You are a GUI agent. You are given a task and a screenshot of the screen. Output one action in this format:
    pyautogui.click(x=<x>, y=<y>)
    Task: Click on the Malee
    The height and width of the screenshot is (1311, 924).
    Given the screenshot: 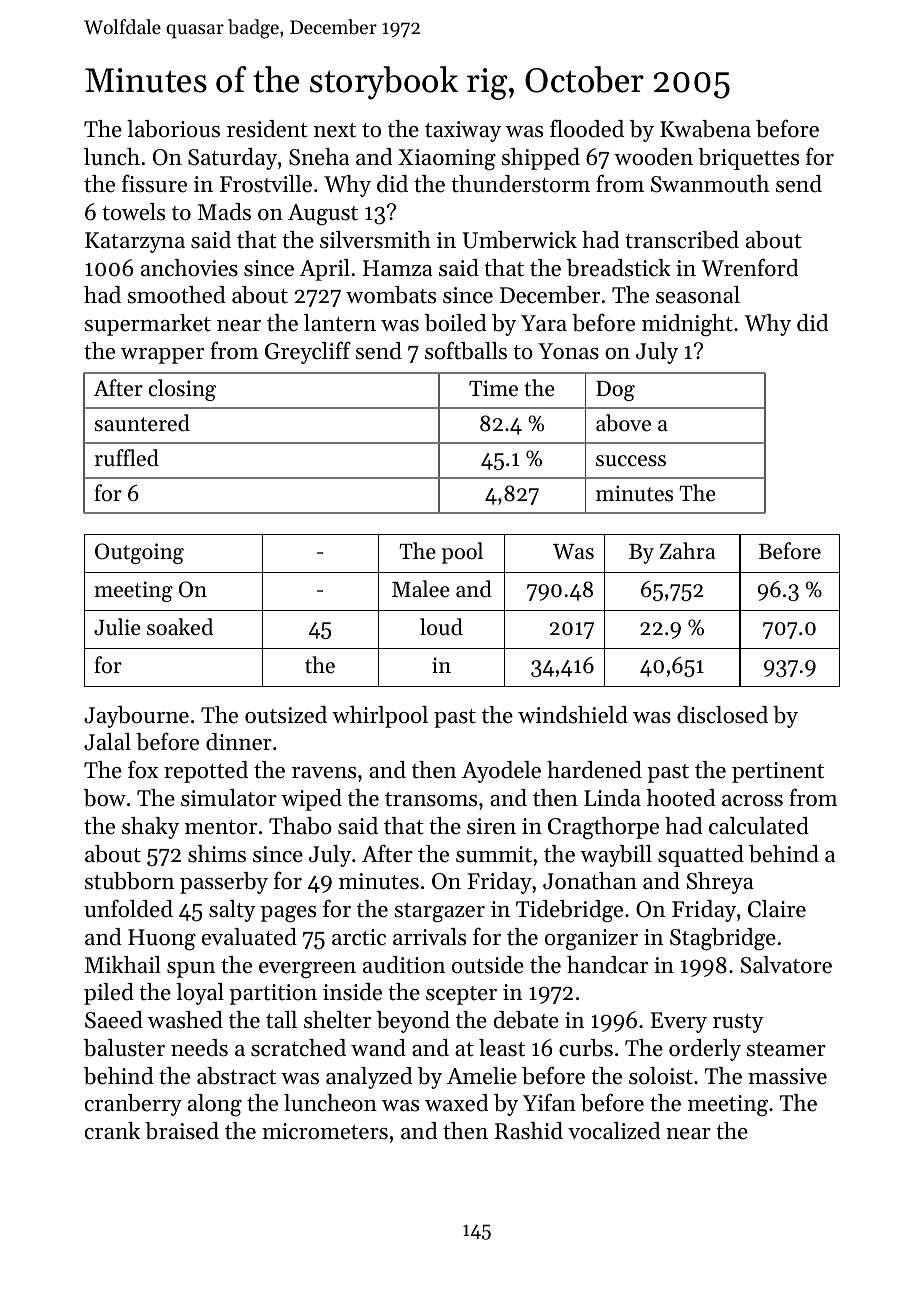 What is the action you would take?
    pyautogui.click(x=421, y=589)
